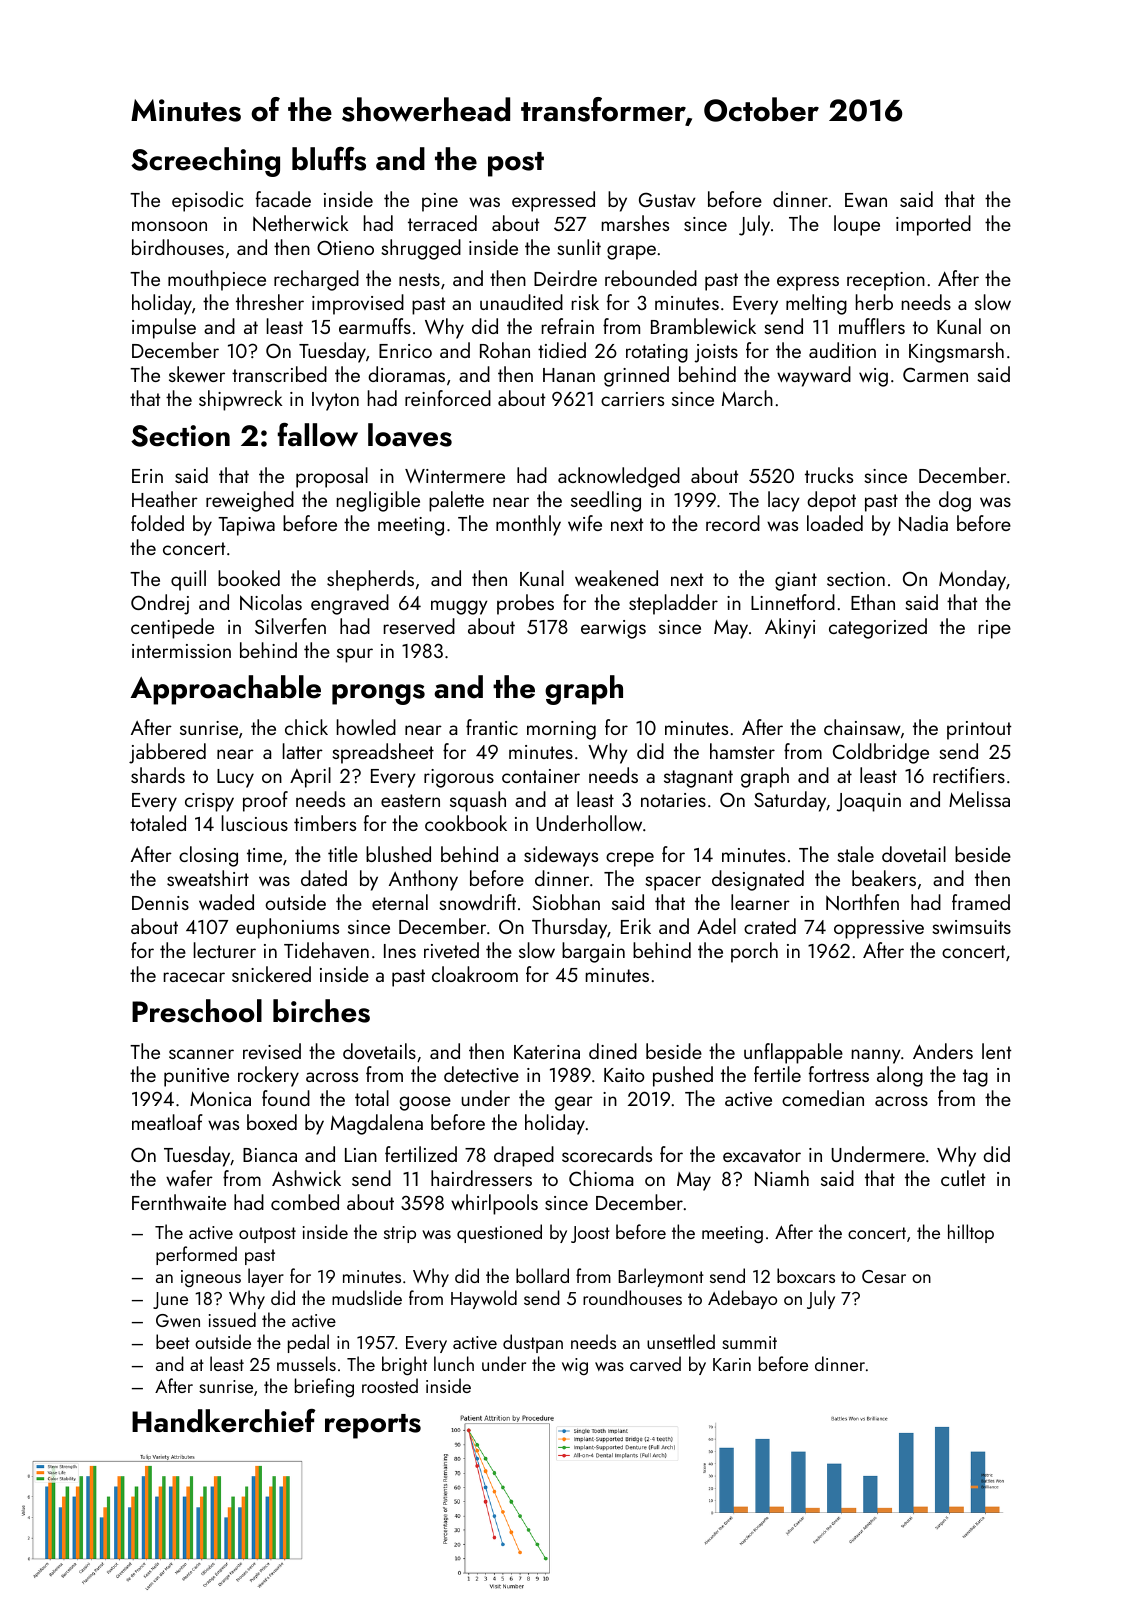 This screenshot has width=1142, height=1615. I want to click on pine, so click(440, 202).
